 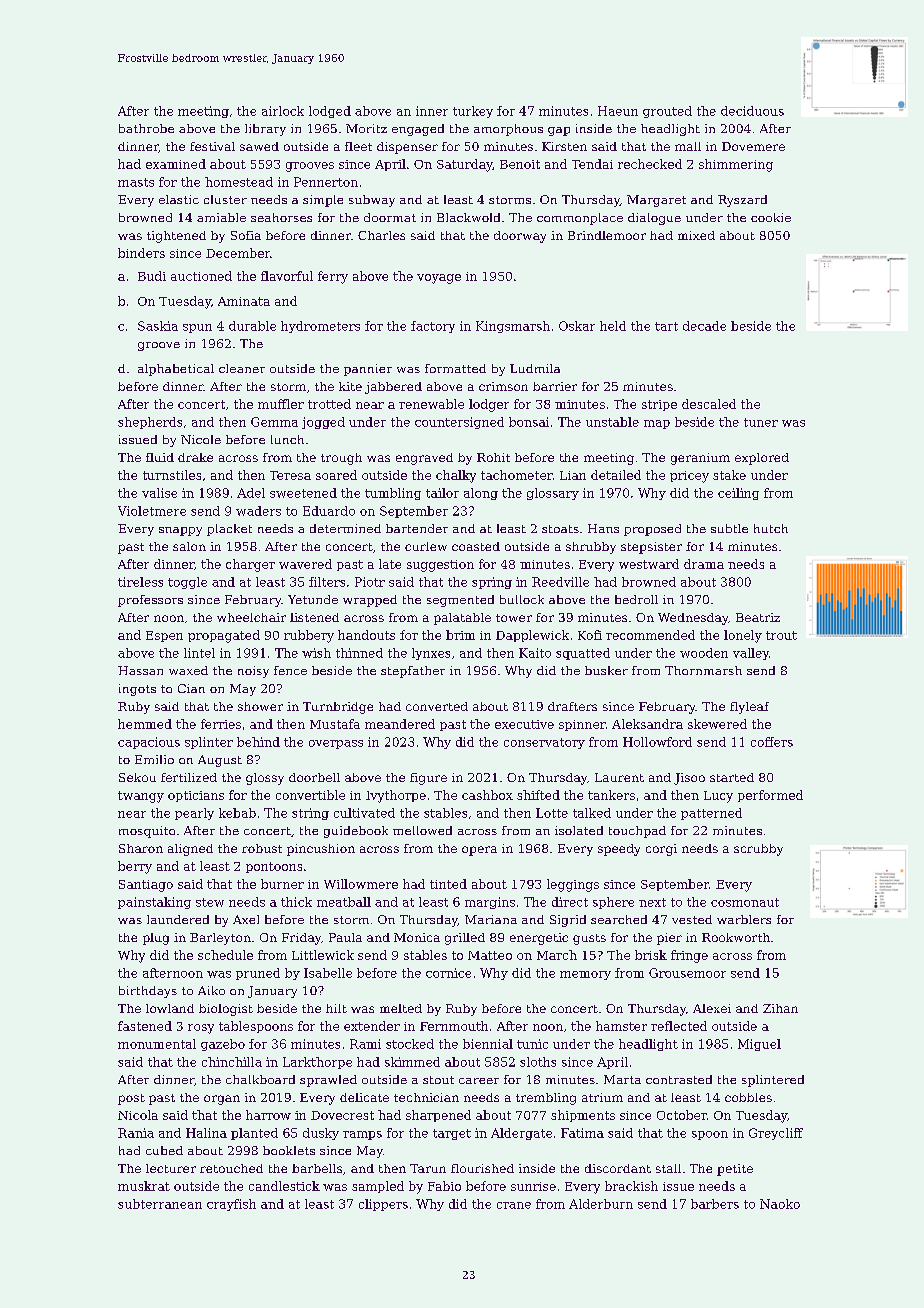 What do you see at coordinates (439, 279) in the image?
I see `voyage` at bounding box center [439, 279].
